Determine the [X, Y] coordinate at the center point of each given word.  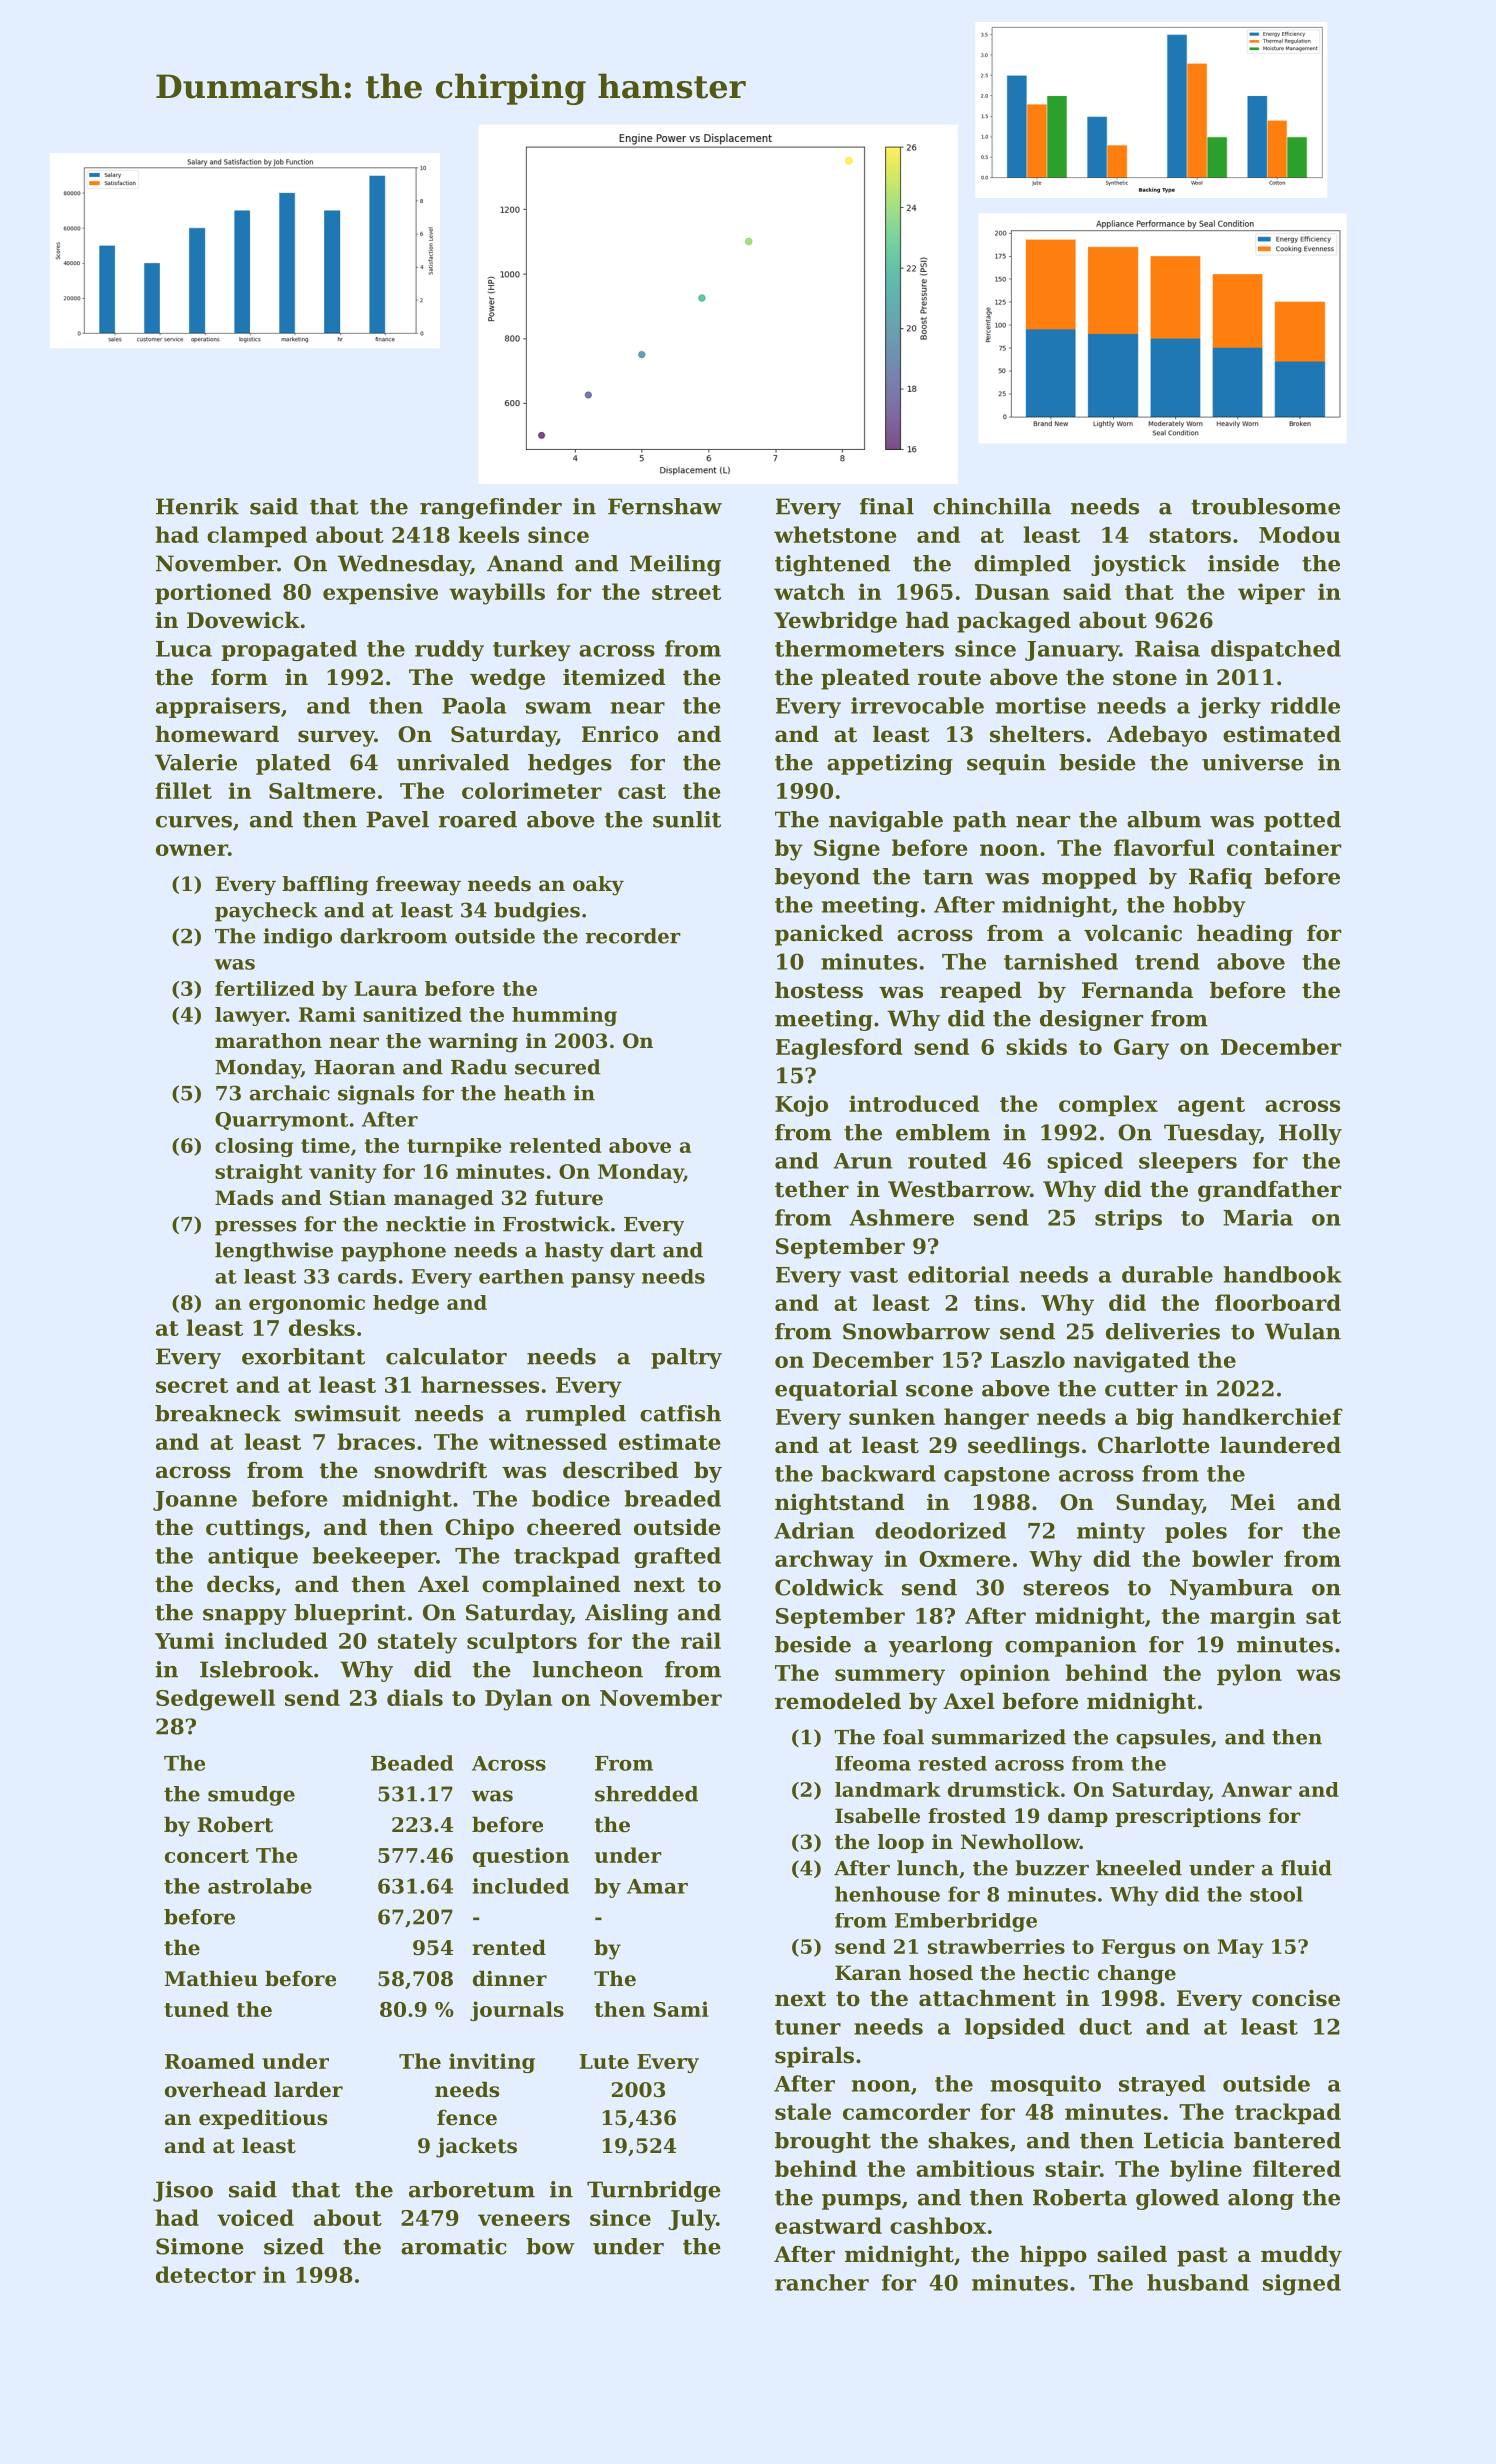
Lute [604, 2061]
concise [1296, 1998]
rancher [822, 2282]
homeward [217, 734]
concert [207, 1856]
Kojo [801, 1106]
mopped [1089, 878]
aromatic [454, 2246]
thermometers [859, 648]
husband [1198, 2282]
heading [1245, 935]
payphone [393, 1252]
